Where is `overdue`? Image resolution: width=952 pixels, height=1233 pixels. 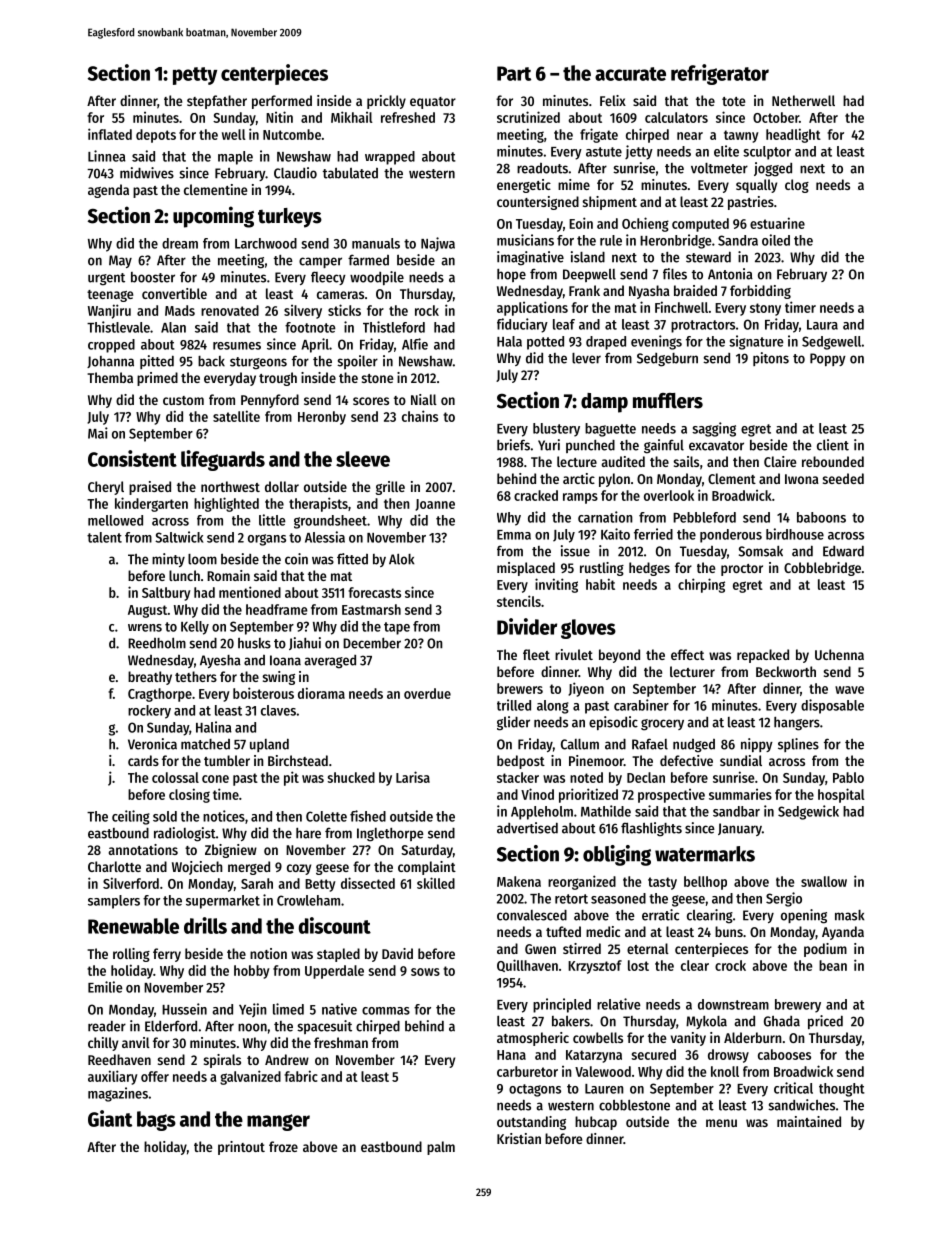
overdue is located at coordinates (427, 693).
